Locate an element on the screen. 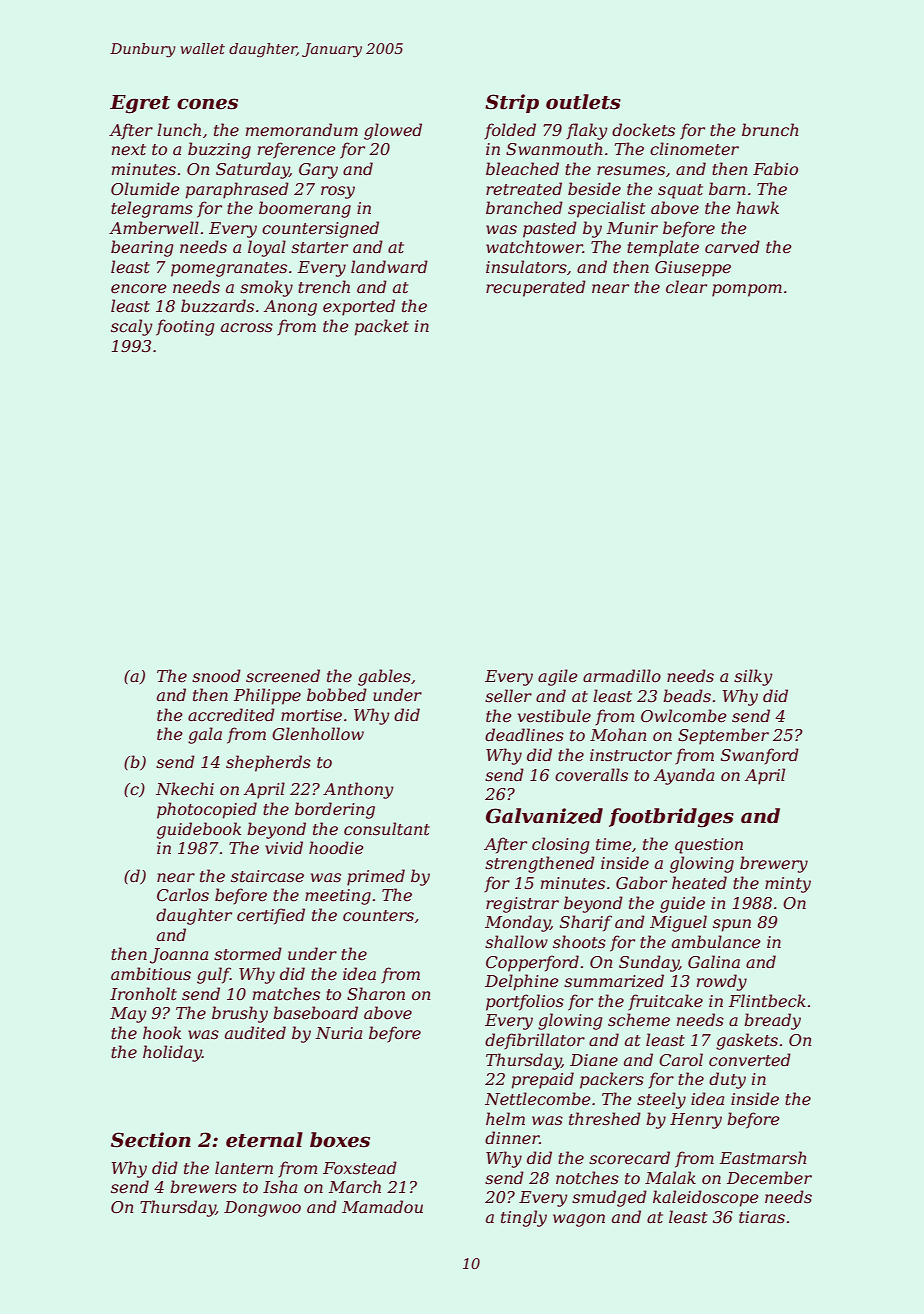 The height and width of the screenshot is (1314, 924). cones is located at coordinates (207, 104).
